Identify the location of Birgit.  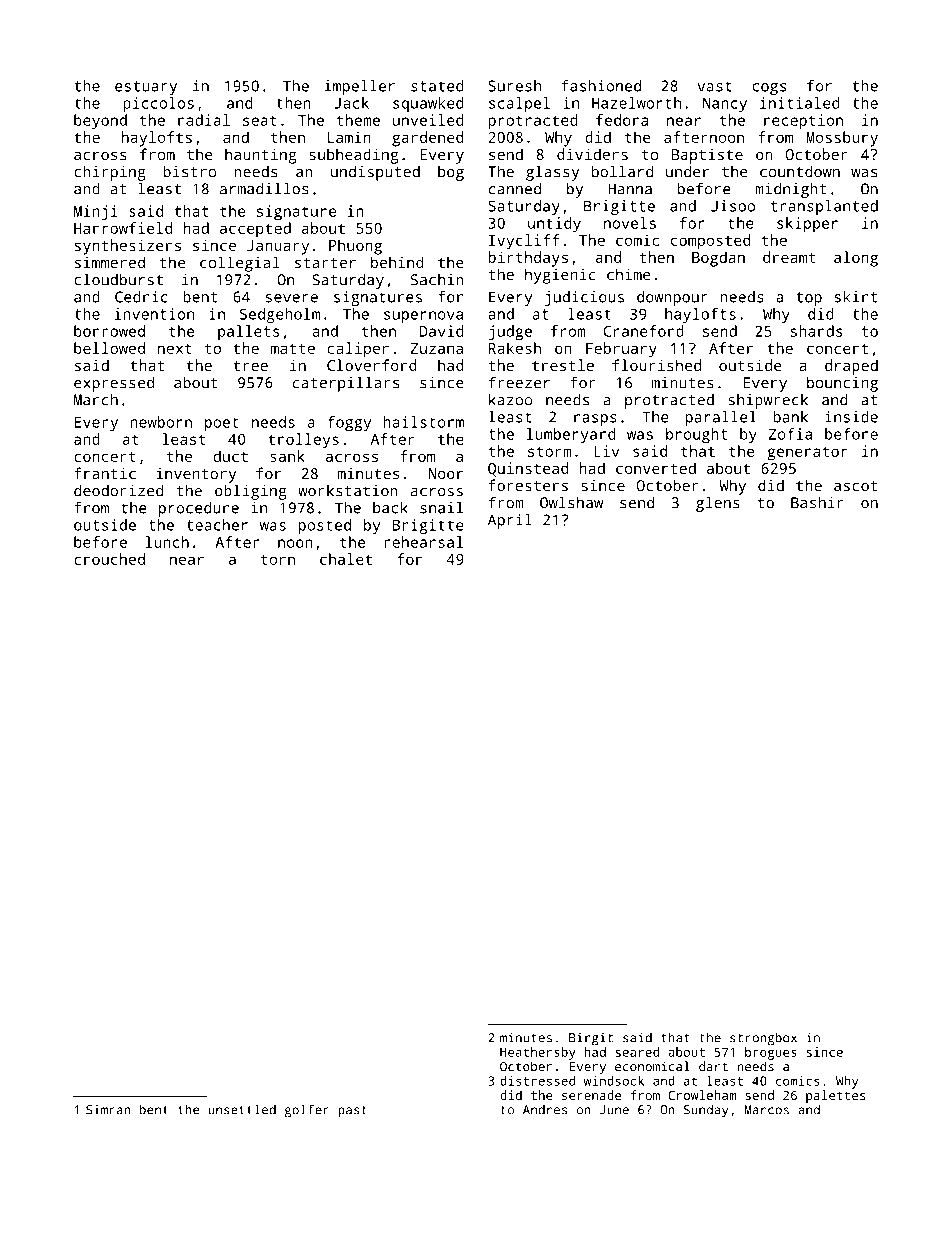
(591, 1039).
